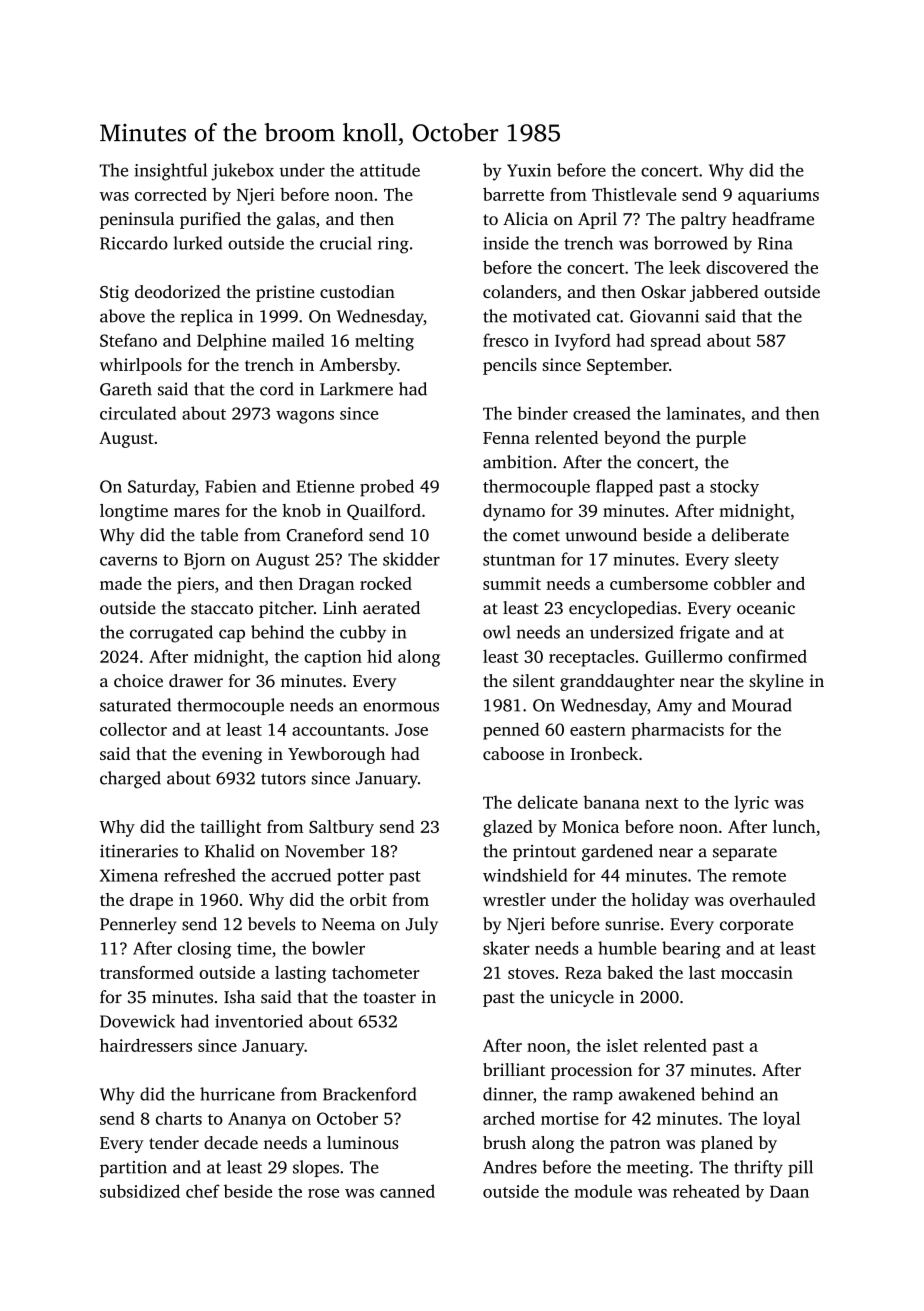  I want to click on pristine, so click(285, 293).
